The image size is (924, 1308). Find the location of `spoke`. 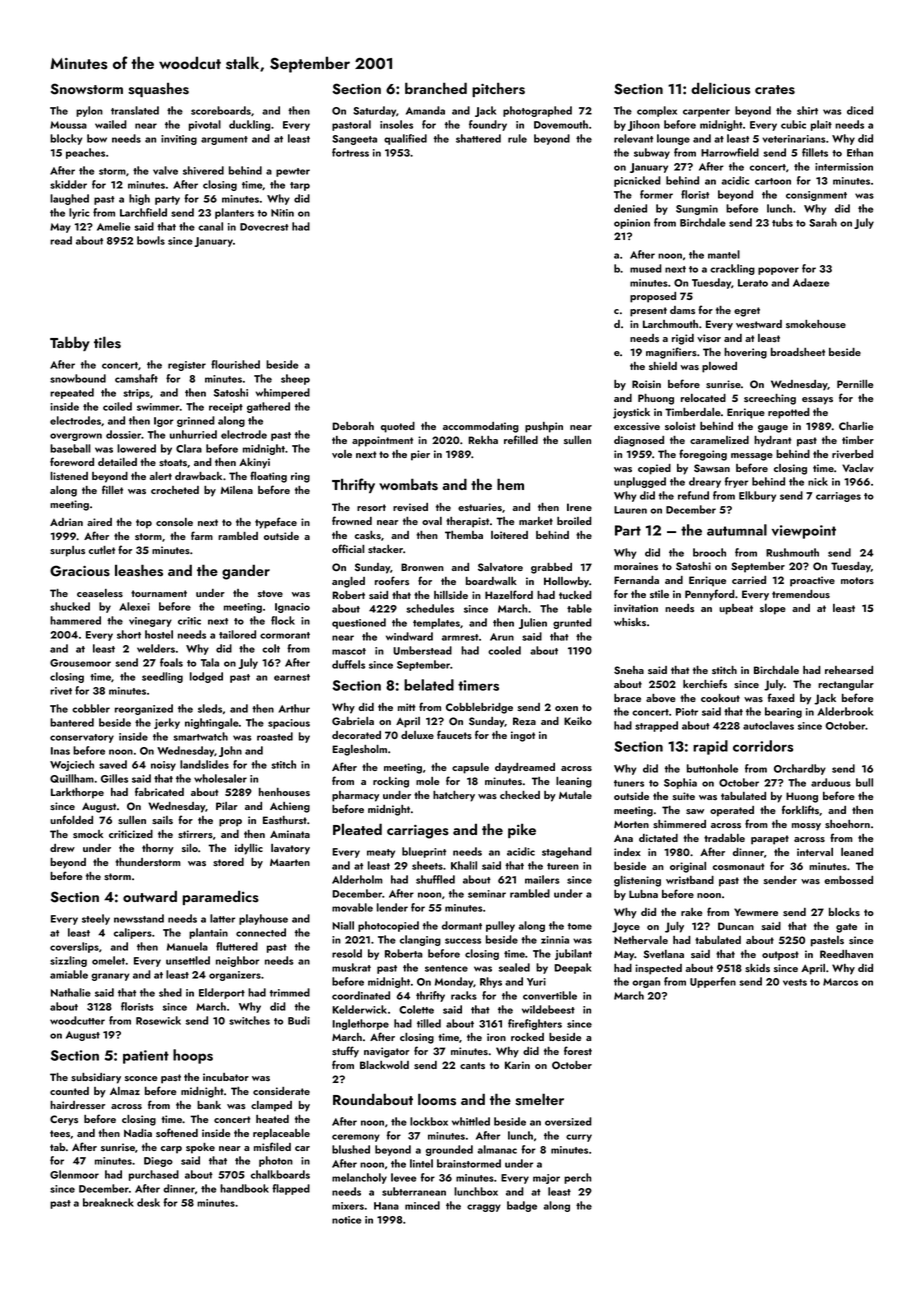

spoke is located at coordinates (200, 1148).
